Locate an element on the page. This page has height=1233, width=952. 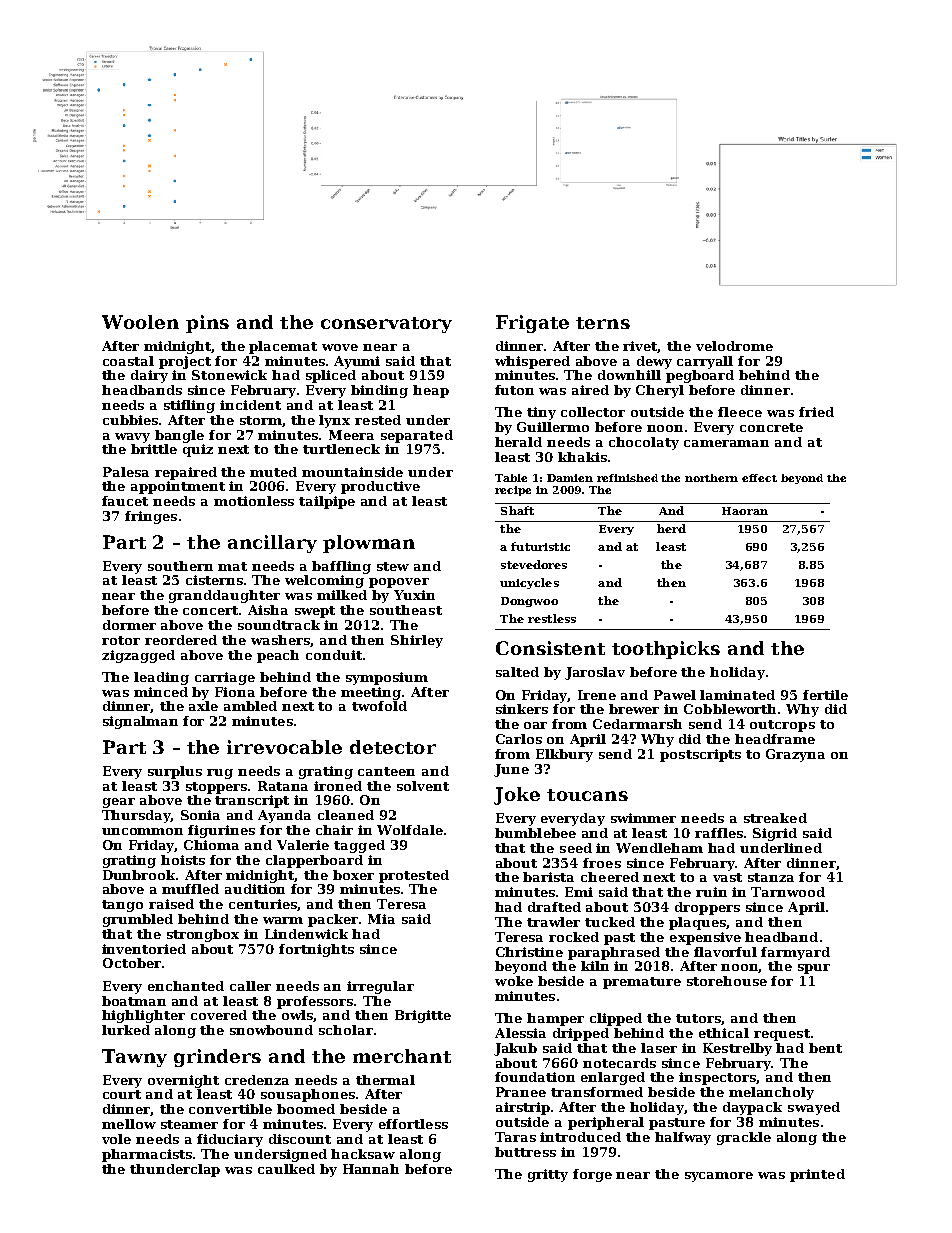
reordered is located at coordinates (181, 640).
